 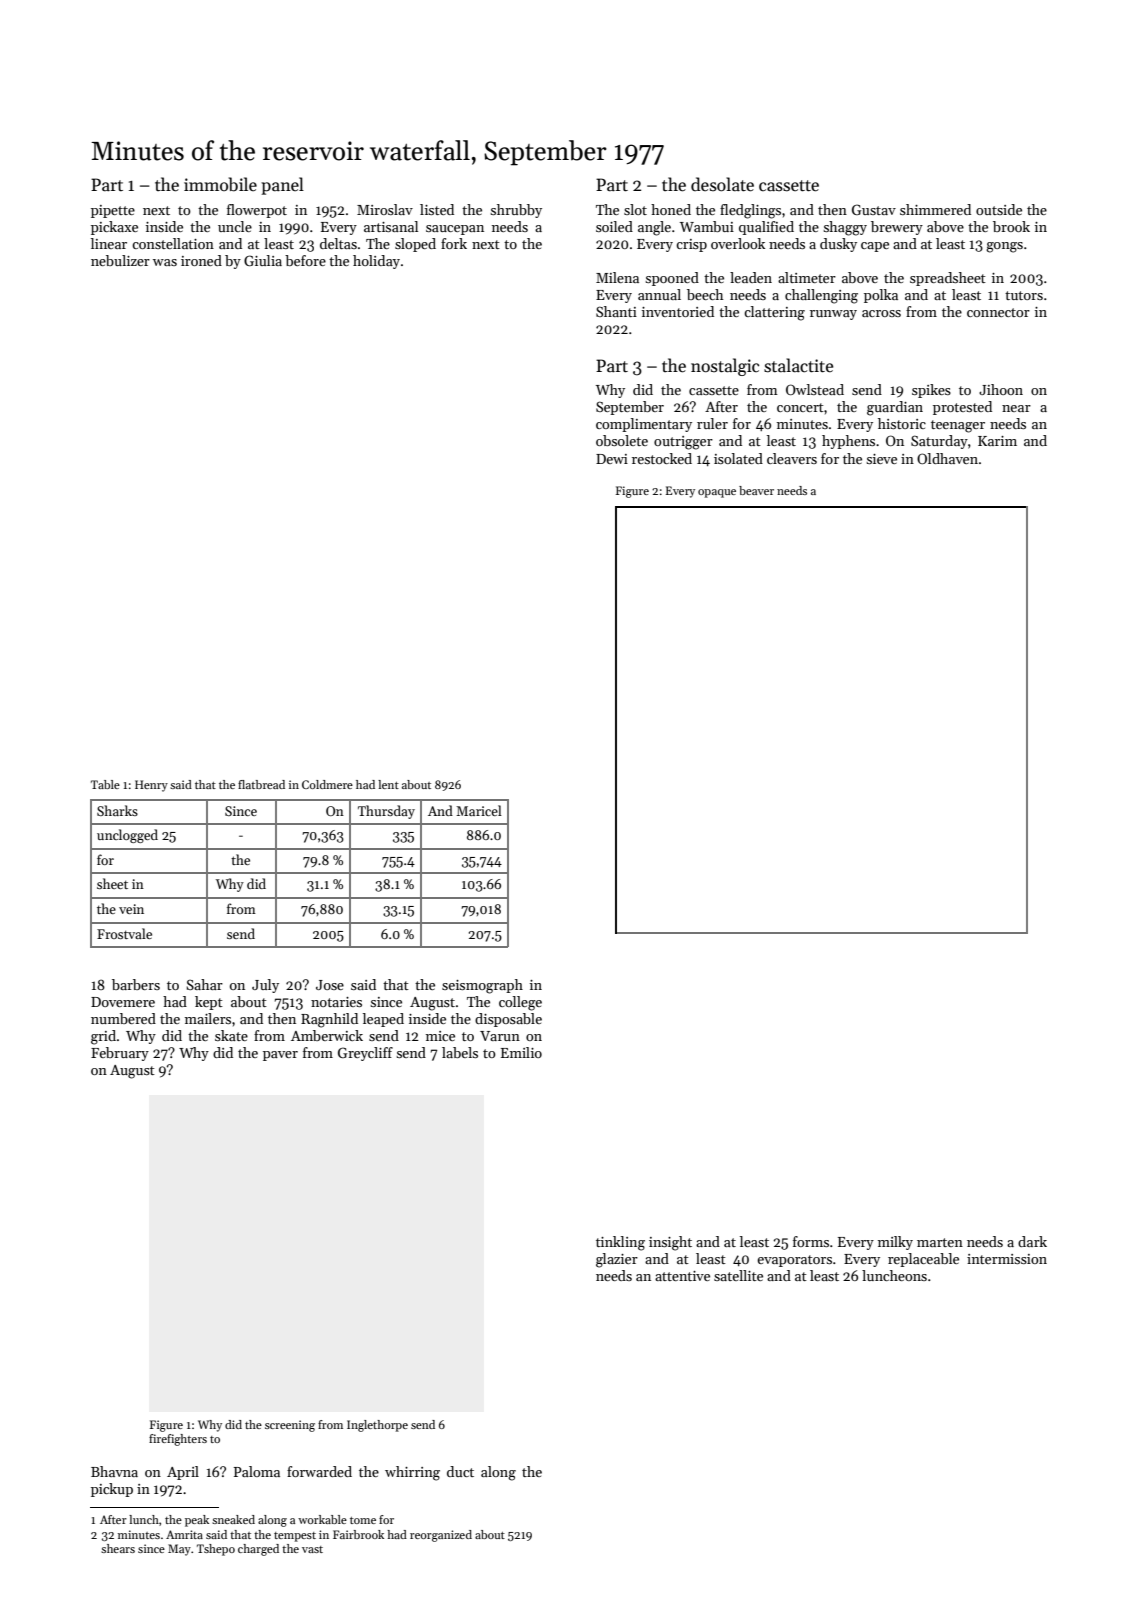 I want to click on desolate, so click(x=722, y=184).
